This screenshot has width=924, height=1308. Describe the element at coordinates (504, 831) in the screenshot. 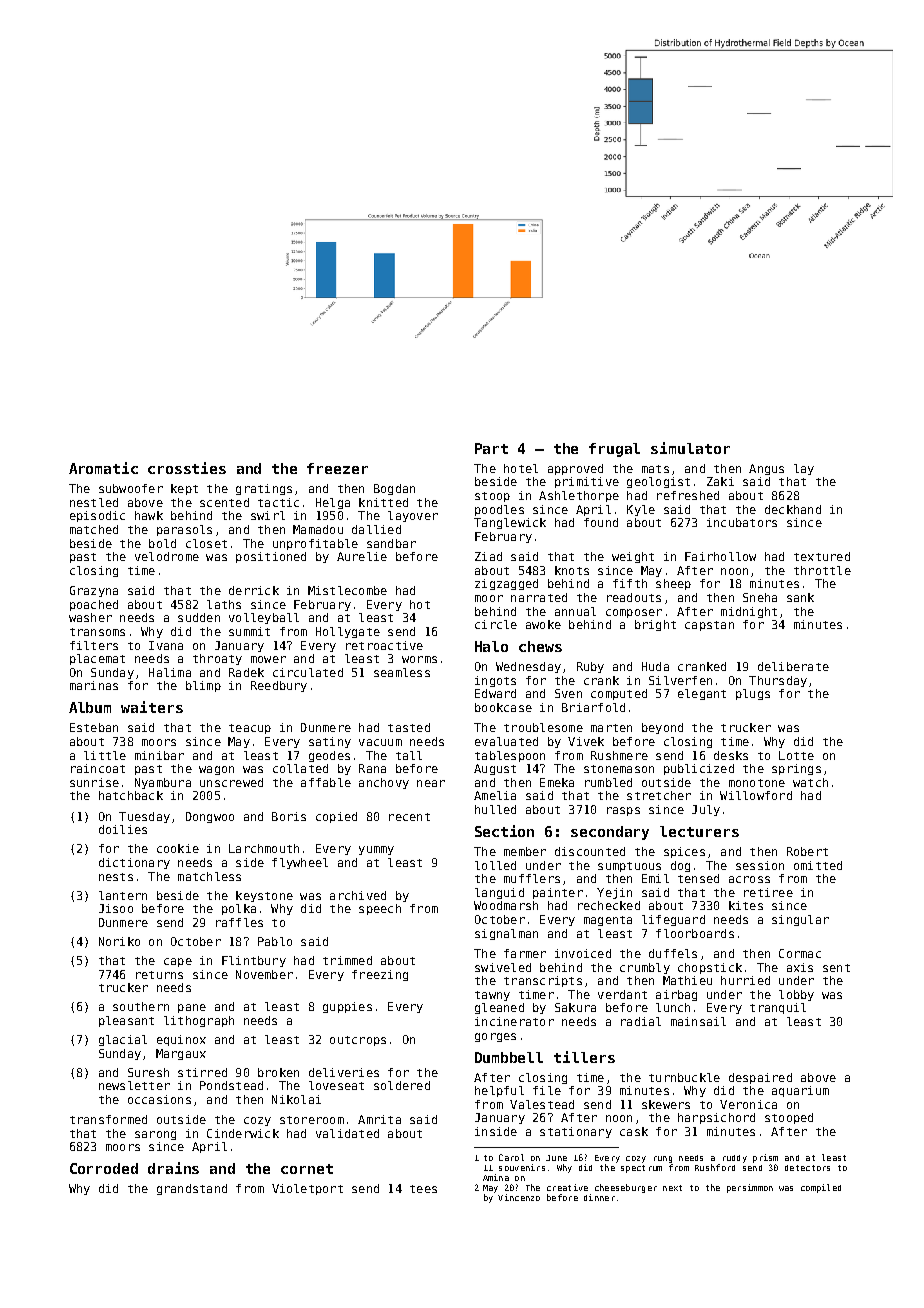

I see `Section` at that location.
